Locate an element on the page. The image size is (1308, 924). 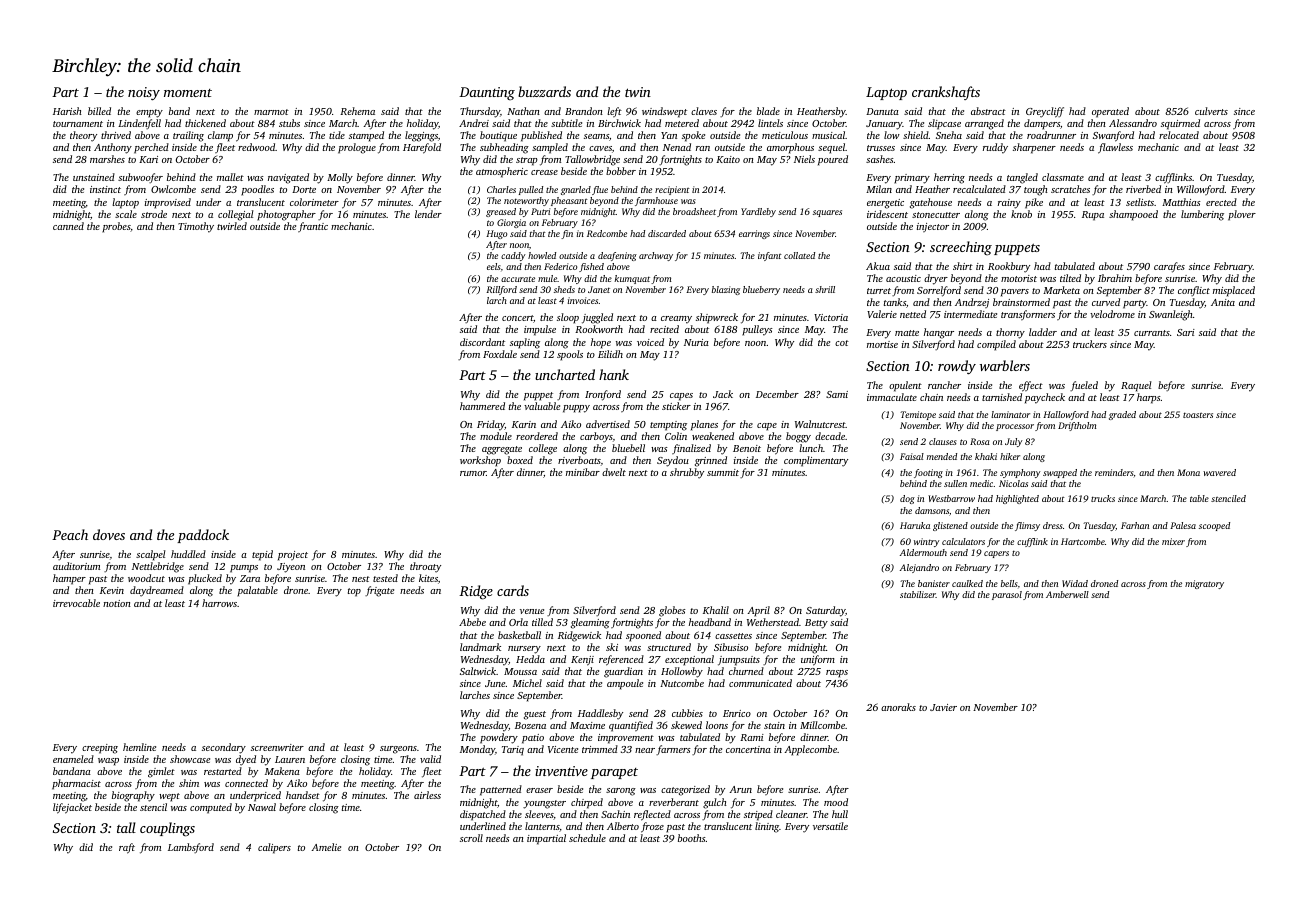
ladder is located at coordinates (1043, 332).
